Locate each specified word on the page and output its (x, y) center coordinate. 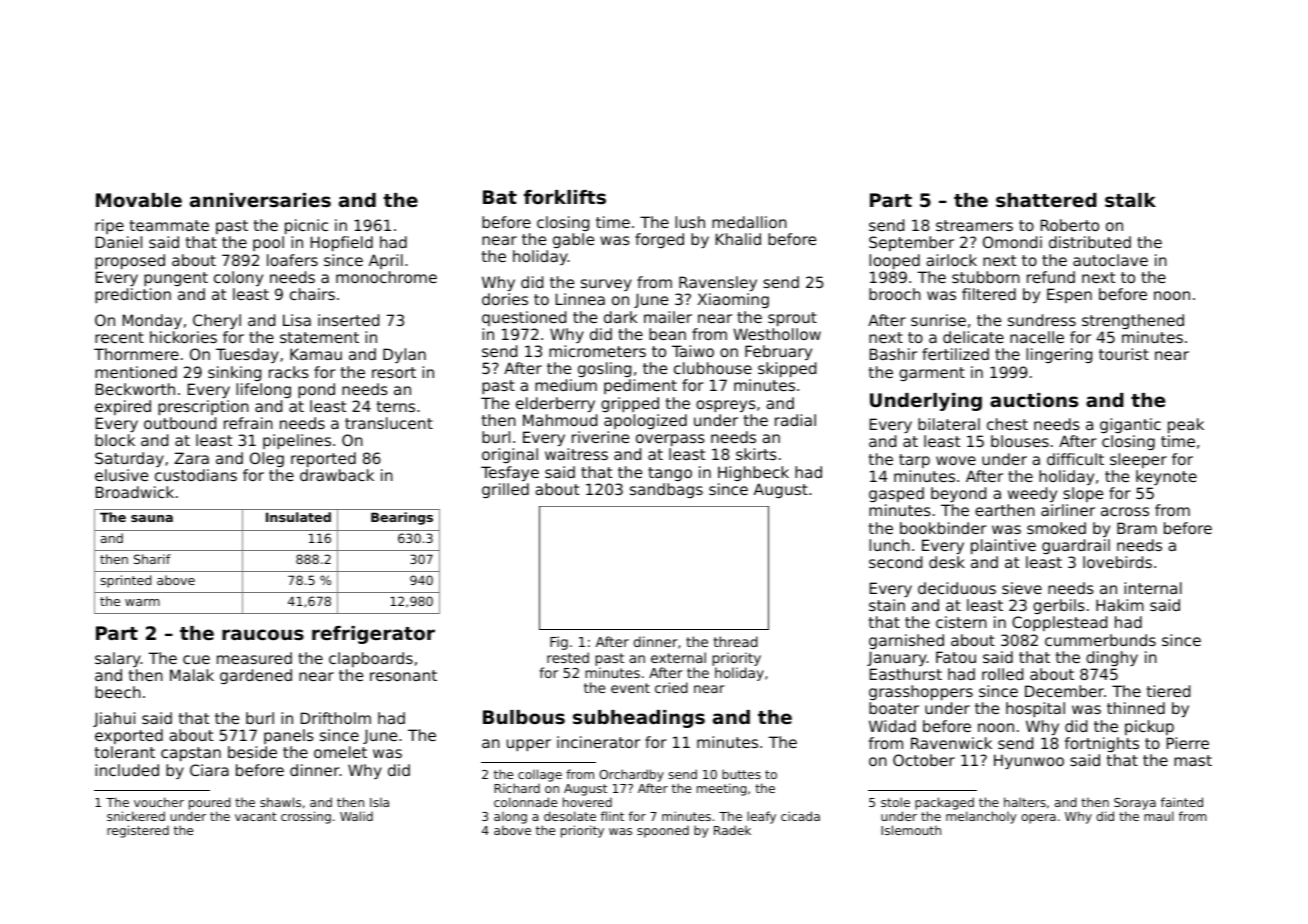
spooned (663, 831)
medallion (749, 222)
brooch (895, 294)
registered (138, 831)
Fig (559, 643)
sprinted (126, 581)
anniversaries (260, 200)
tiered (1168, 691)
